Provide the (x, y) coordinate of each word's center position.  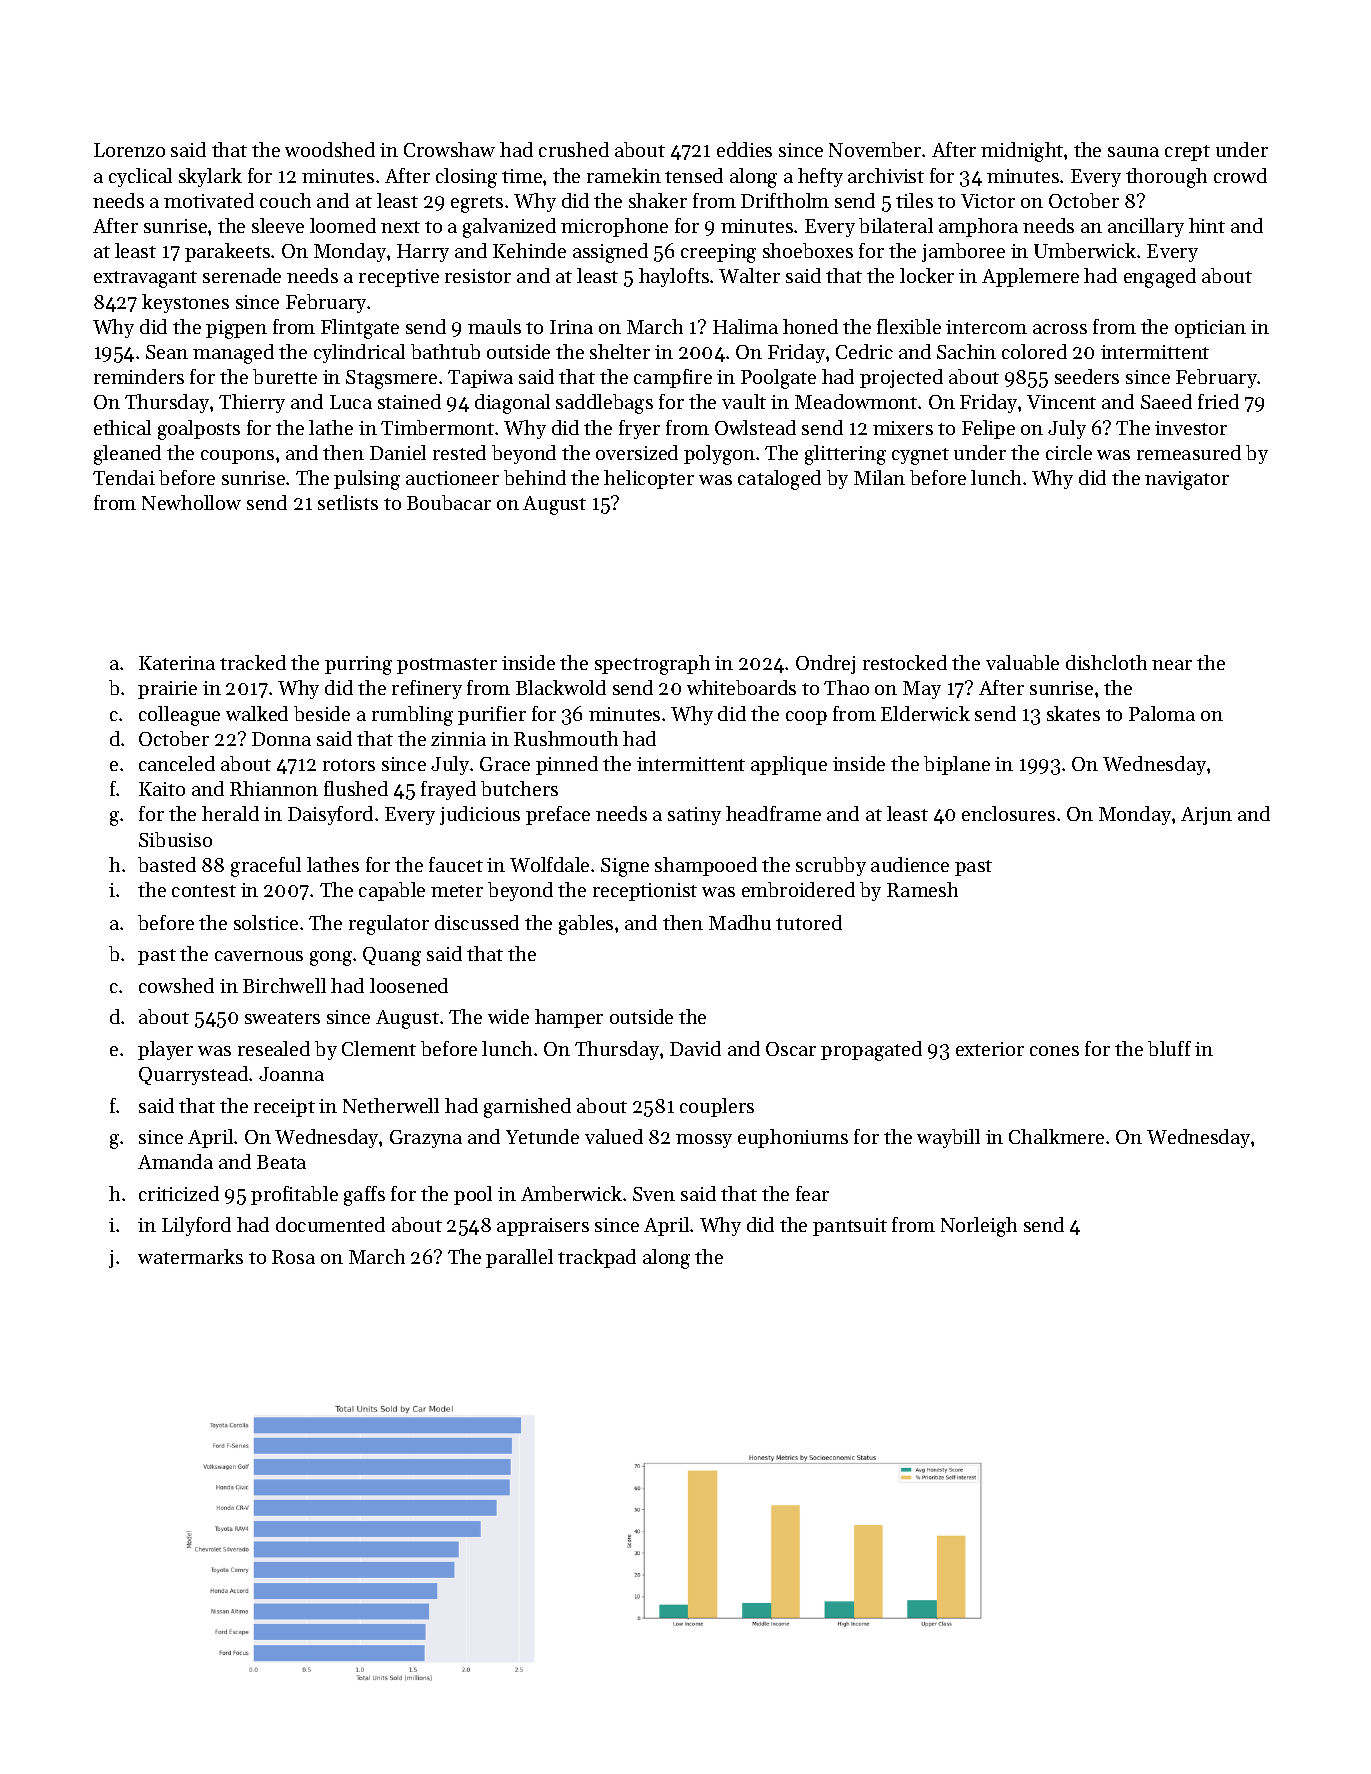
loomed (343, 225)
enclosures (1008, 813)
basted (167, 864)
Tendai (124, 477)
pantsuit (850, 1227)
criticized (179, 1193)
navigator (1187, 480)
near (1172, 665)
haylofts (674, 277)
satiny (694, 816)
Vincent (1061, 402)
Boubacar (449, 502)
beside (322, 713)
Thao (846, 687)
